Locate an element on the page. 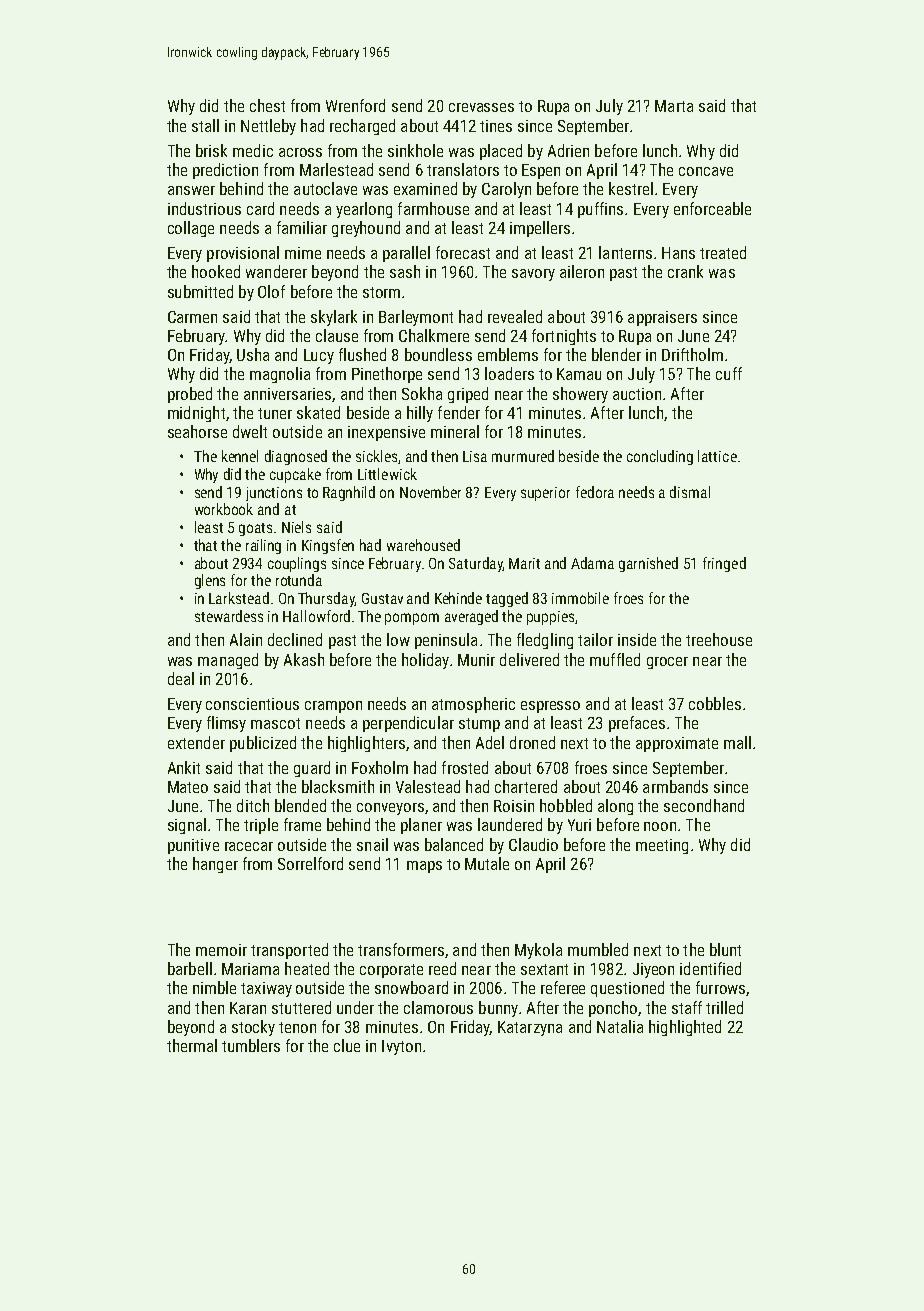 The width and height of the page is (924, 1311). appraisers is located at coordinates (662, 318).
